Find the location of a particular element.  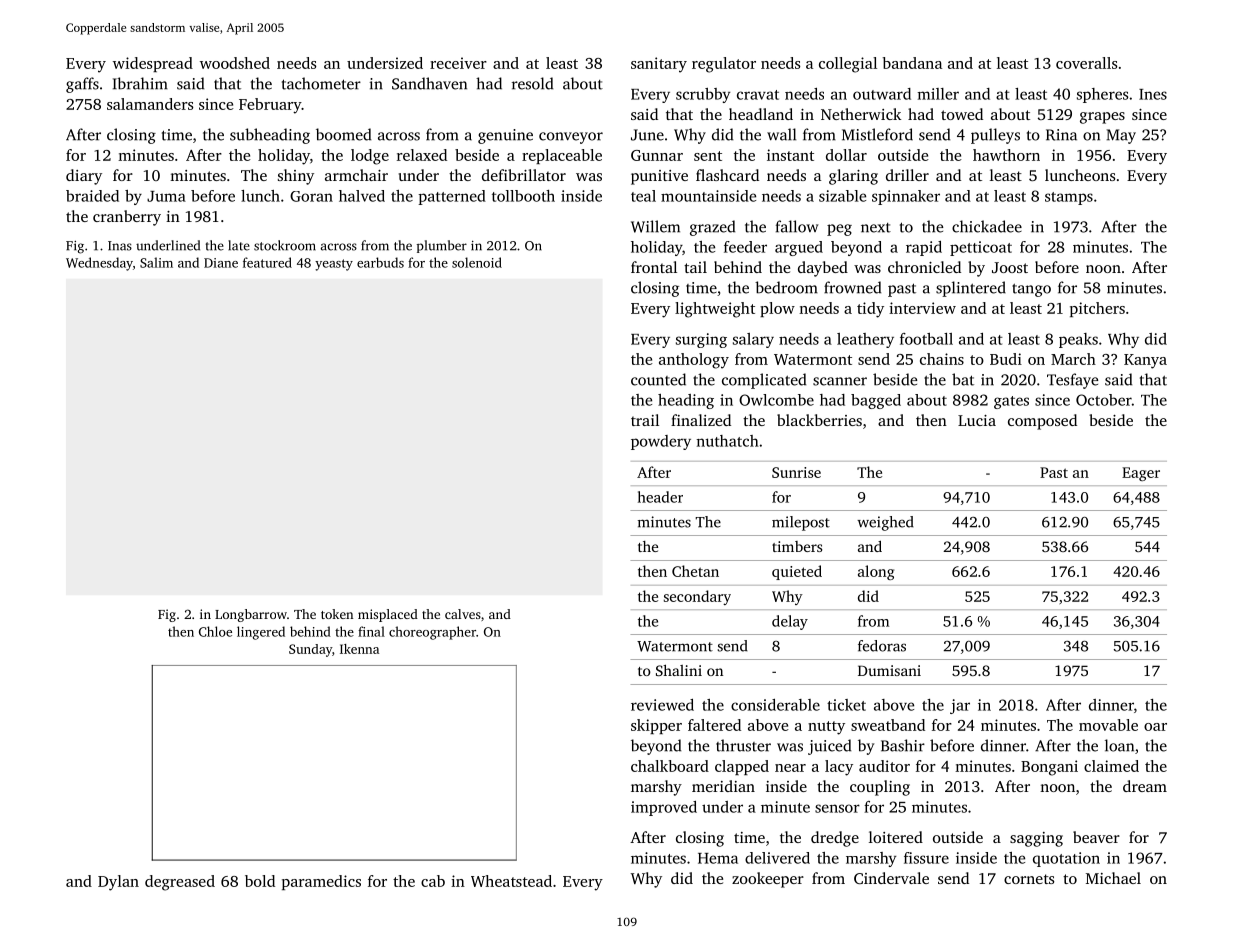

collegial is located at coordinates (848, 65).
